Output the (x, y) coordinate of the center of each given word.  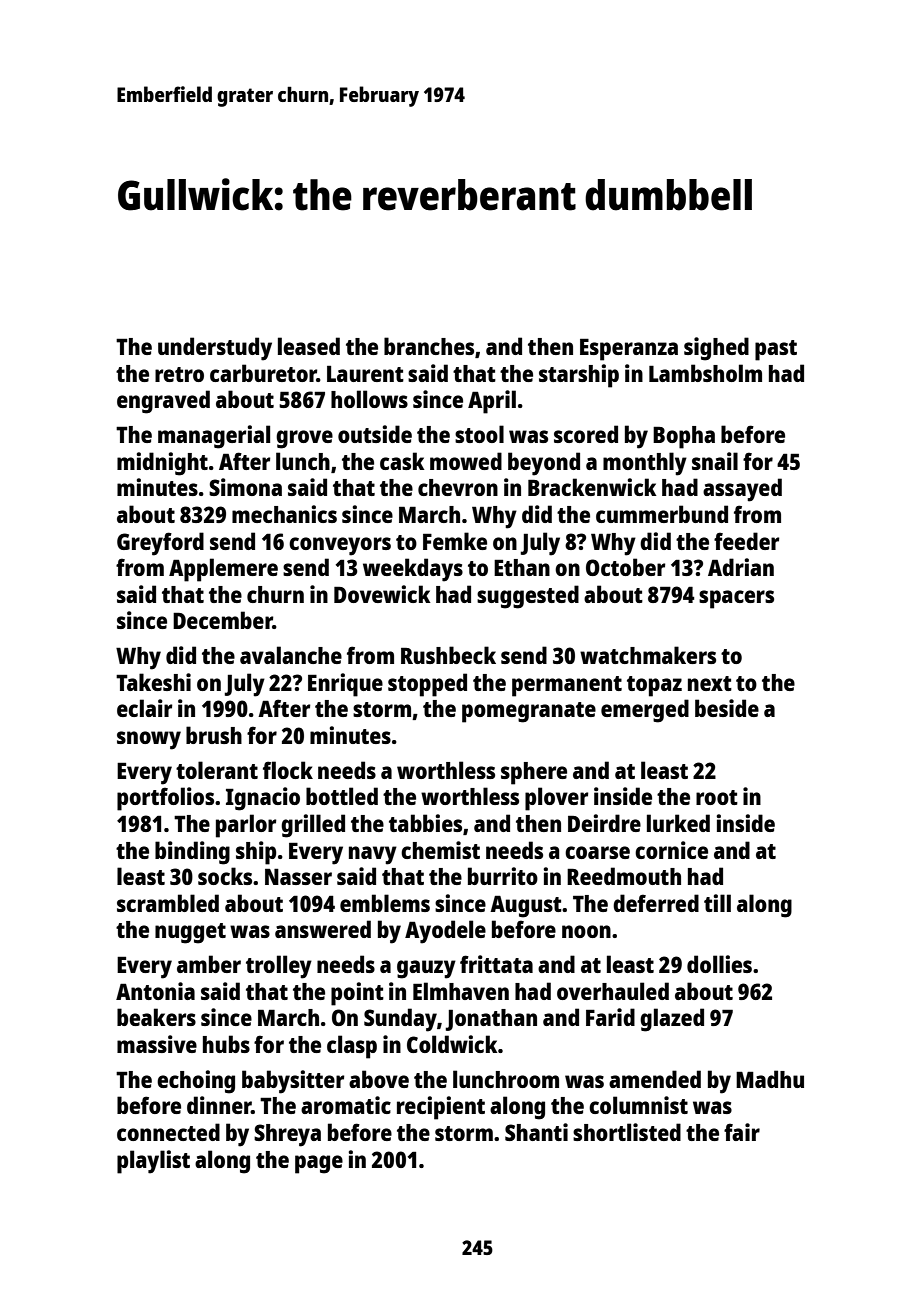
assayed (742, 490)
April (492, 402)
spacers (736, 599)
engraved (163, 402)
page (319, 1164)
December (223, 620)
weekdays (413, 570)
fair (742, 1132)
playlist (153, 1162)
